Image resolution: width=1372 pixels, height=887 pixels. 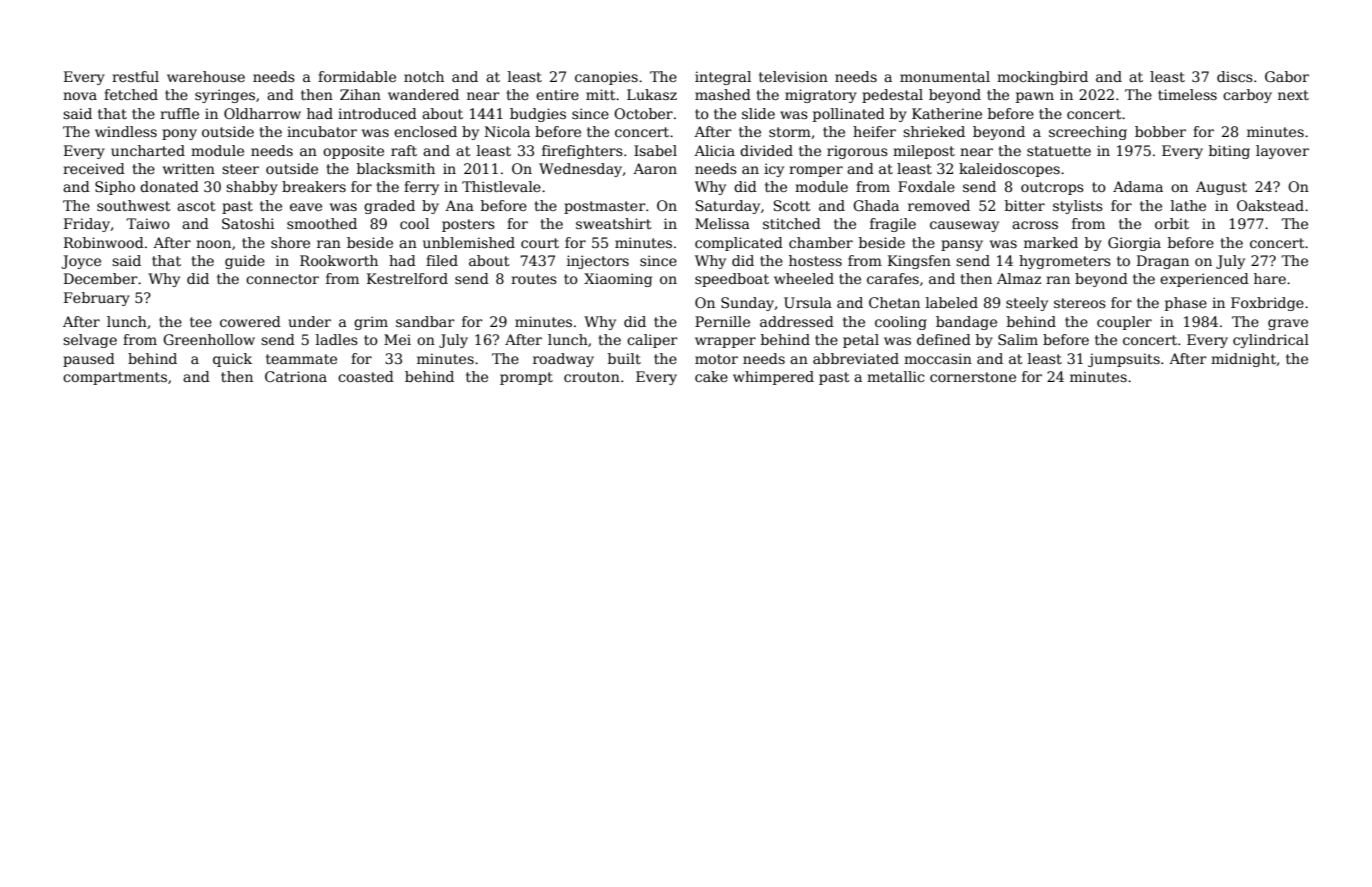 What do you see at coordinates (206, 76) in the screenshot?
I see `warehouse` at bounding box center [206, 76].
